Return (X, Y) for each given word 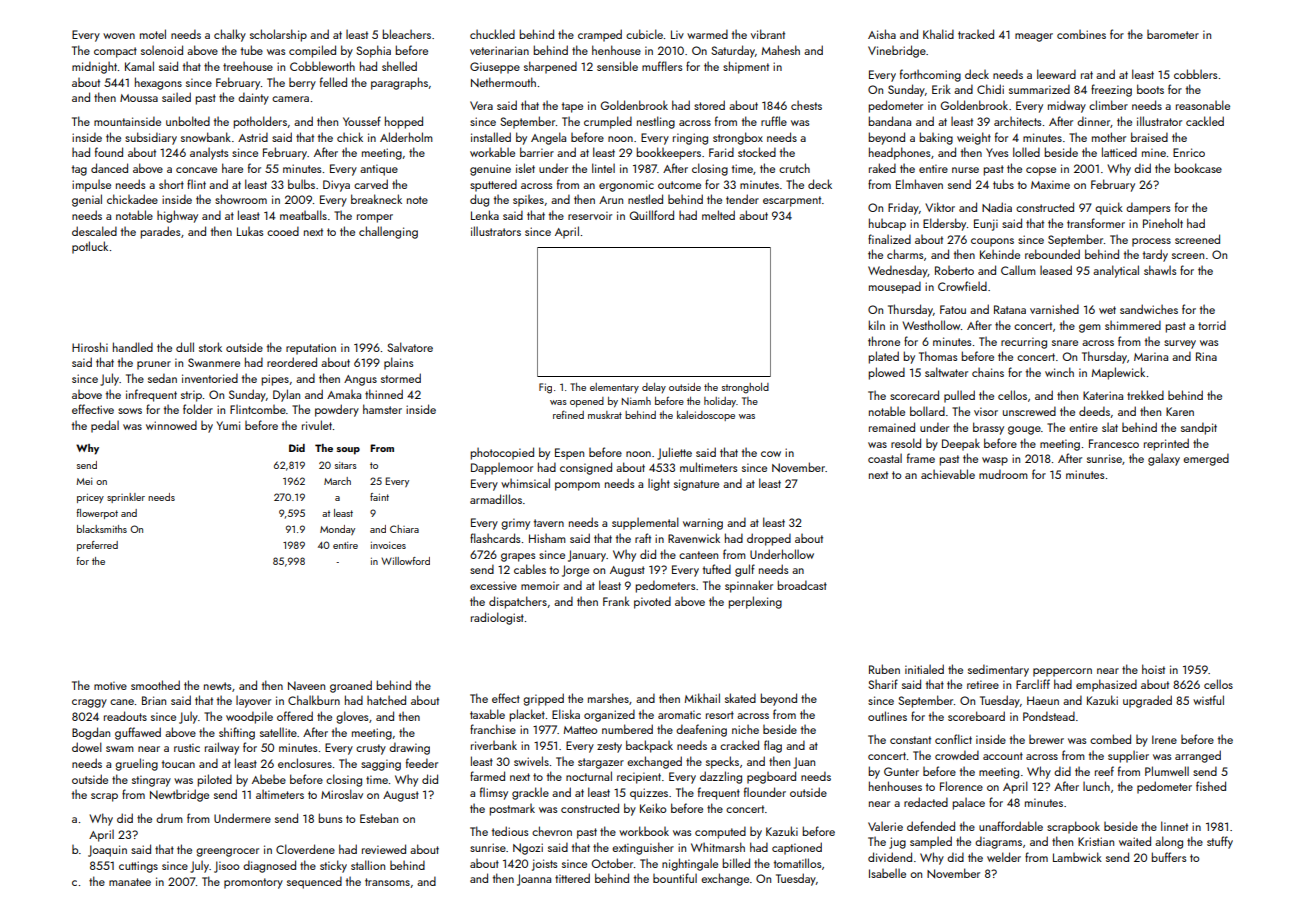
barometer (1173, 34)
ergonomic (626, 186)
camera (290, 99)
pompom (577, 486)
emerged (1206, 459)
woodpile (249, 717)
